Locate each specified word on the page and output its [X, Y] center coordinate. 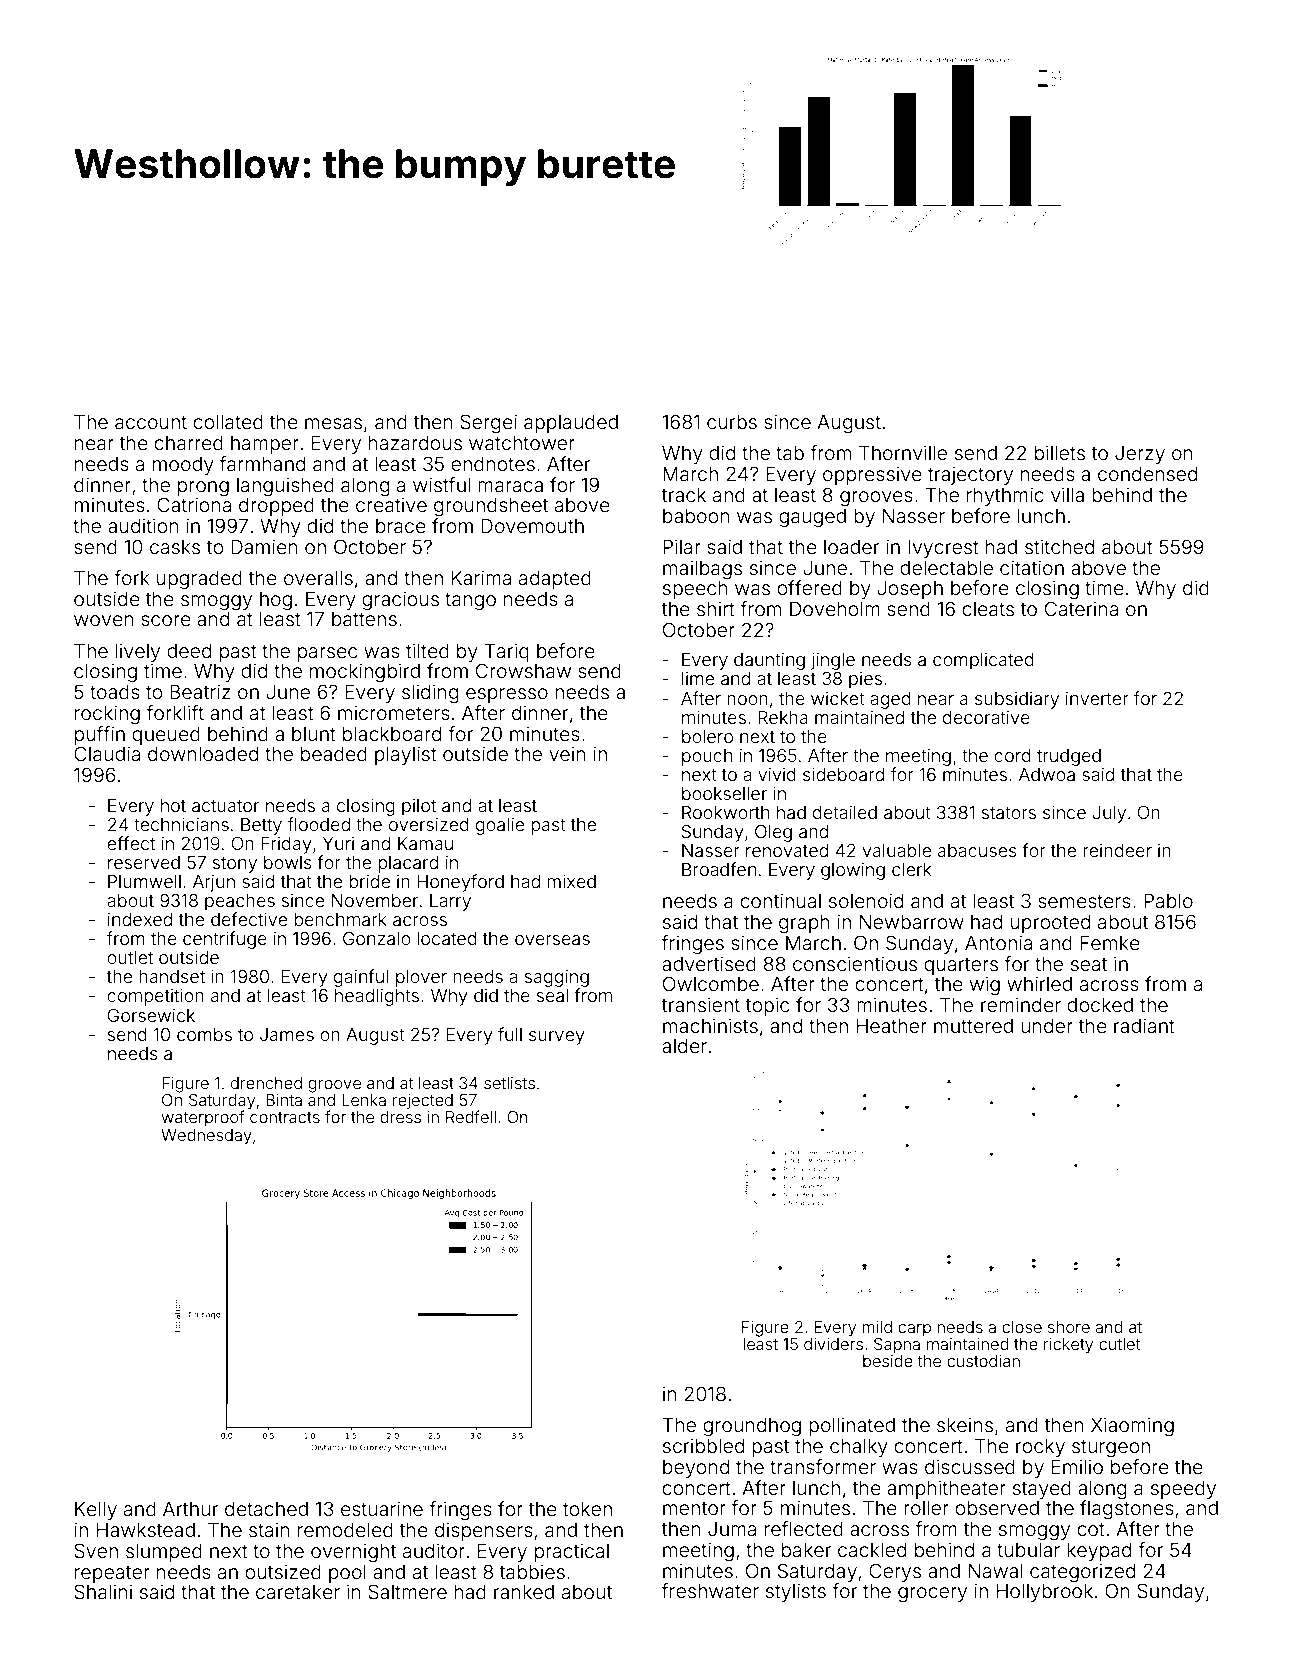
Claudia [107, 753]
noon [747, 700]
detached [266, 1509]
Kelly [96, 1510]
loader [851, 547]
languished [285, 486]
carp [914, 1330]
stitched [1059, 546]
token [587, 1509]
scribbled [703, 1445]
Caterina [1081, 608]
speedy [1183, 1490]
